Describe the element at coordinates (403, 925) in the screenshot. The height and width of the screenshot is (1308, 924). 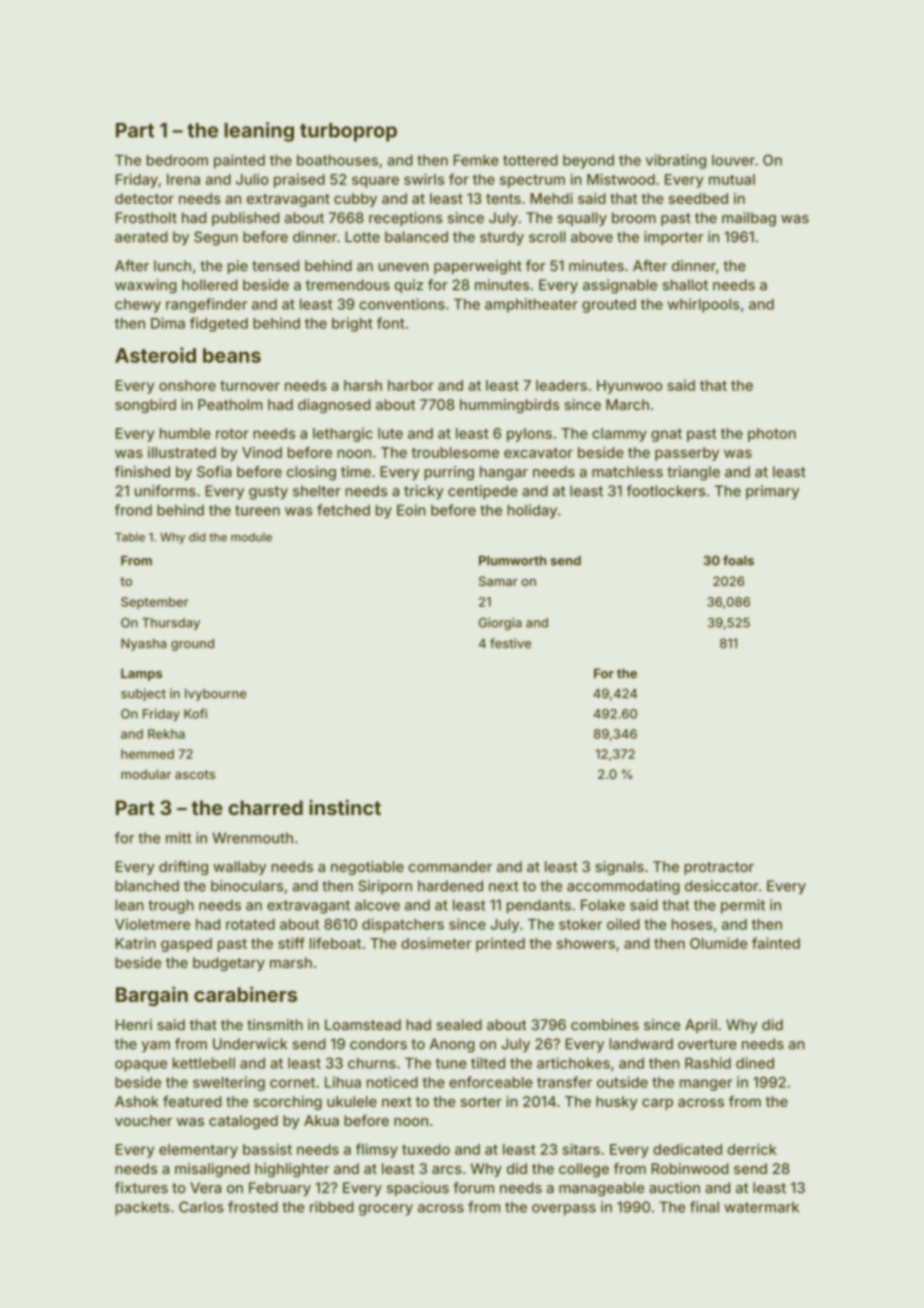
I see `dispatchers` at that location.
